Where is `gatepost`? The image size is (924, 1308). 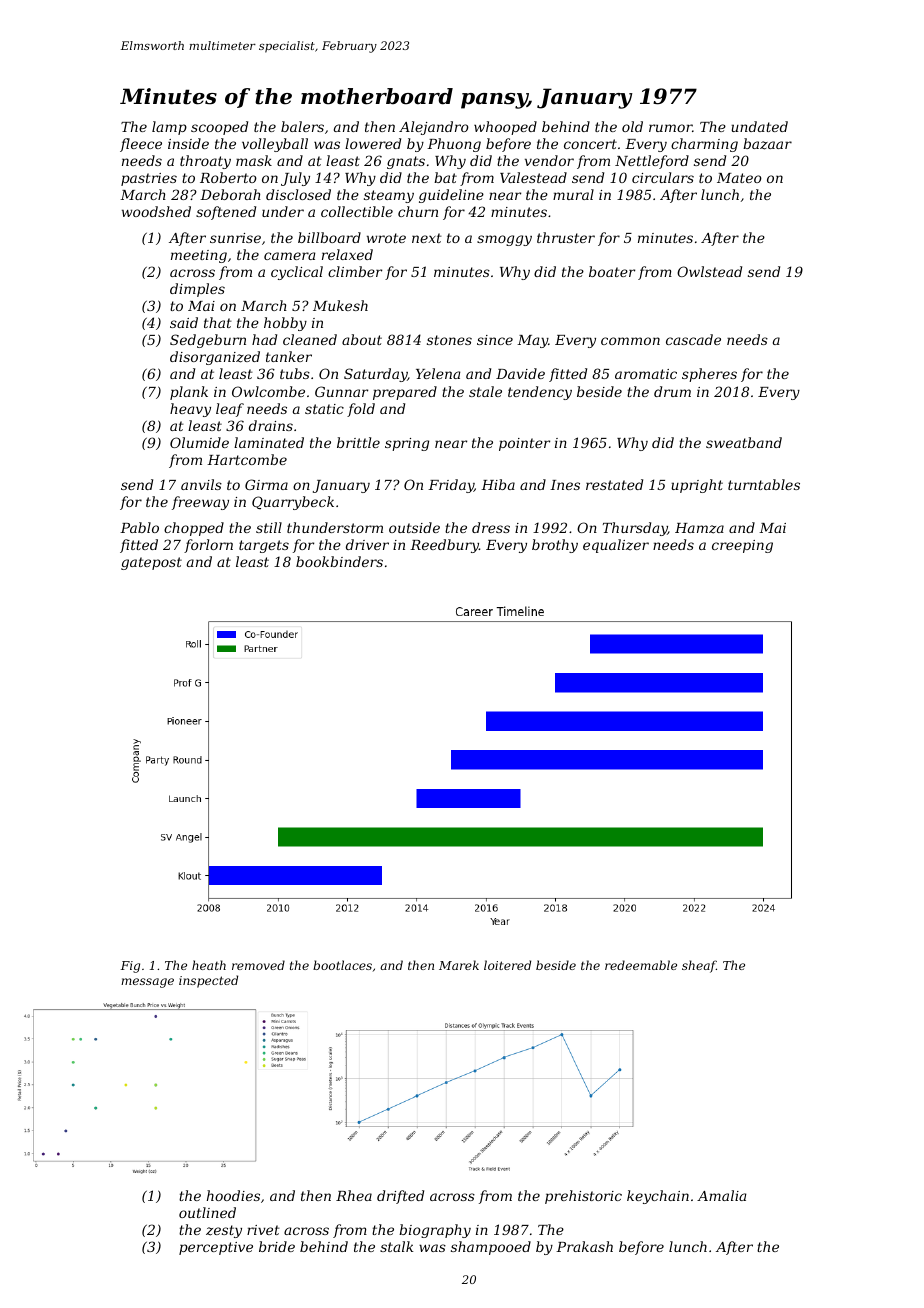 gatepost is located at coordinates (151, 563).
